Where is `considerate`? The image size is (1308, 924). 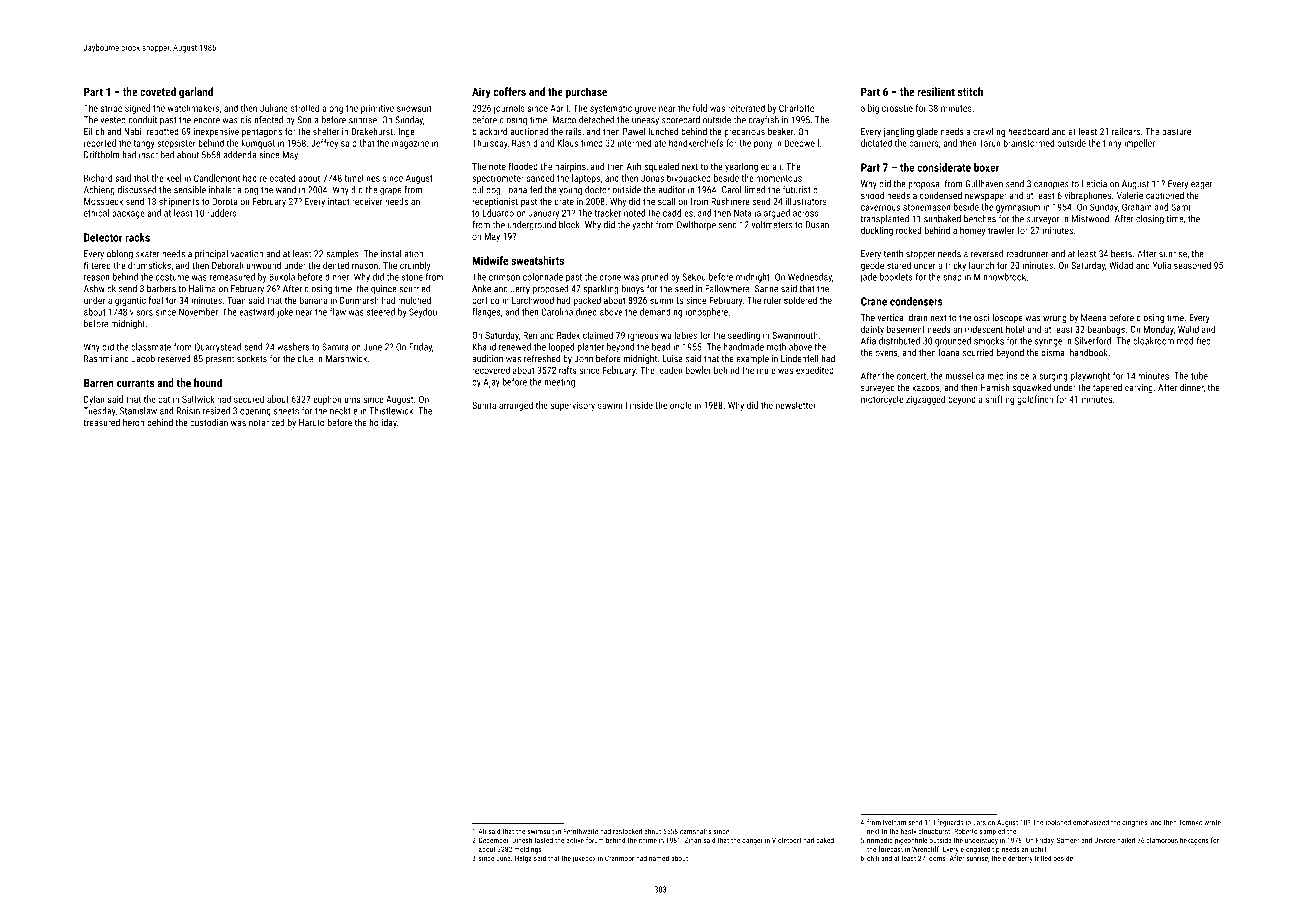
considerate is located at coordinates (944, 167).
